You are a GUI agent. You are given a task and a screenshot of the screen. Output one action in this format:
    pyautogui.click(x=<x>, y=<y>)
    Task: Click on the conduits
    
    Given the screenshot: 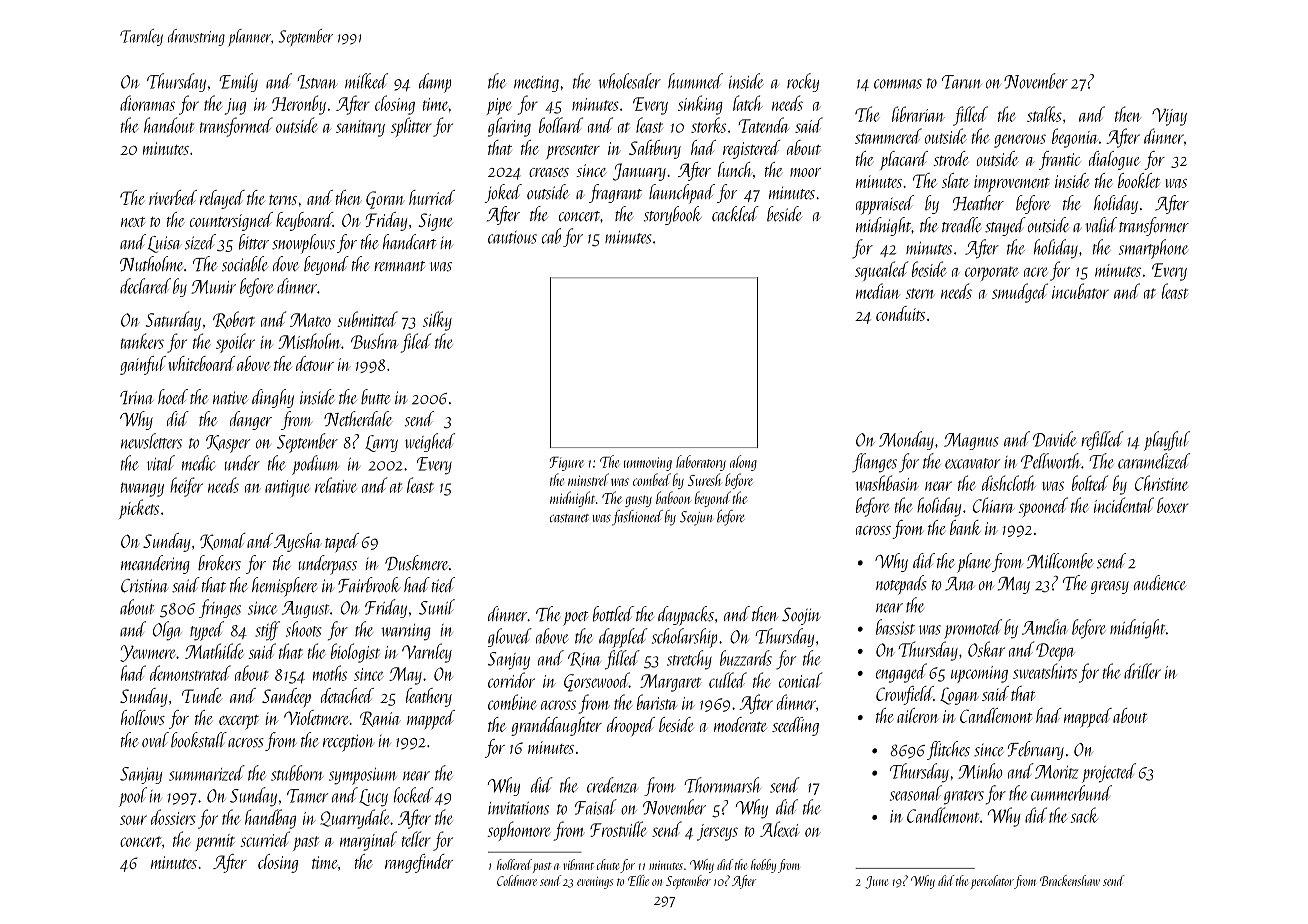 What is the action you would take?
    pyautogui.click(x=900, y=313)
